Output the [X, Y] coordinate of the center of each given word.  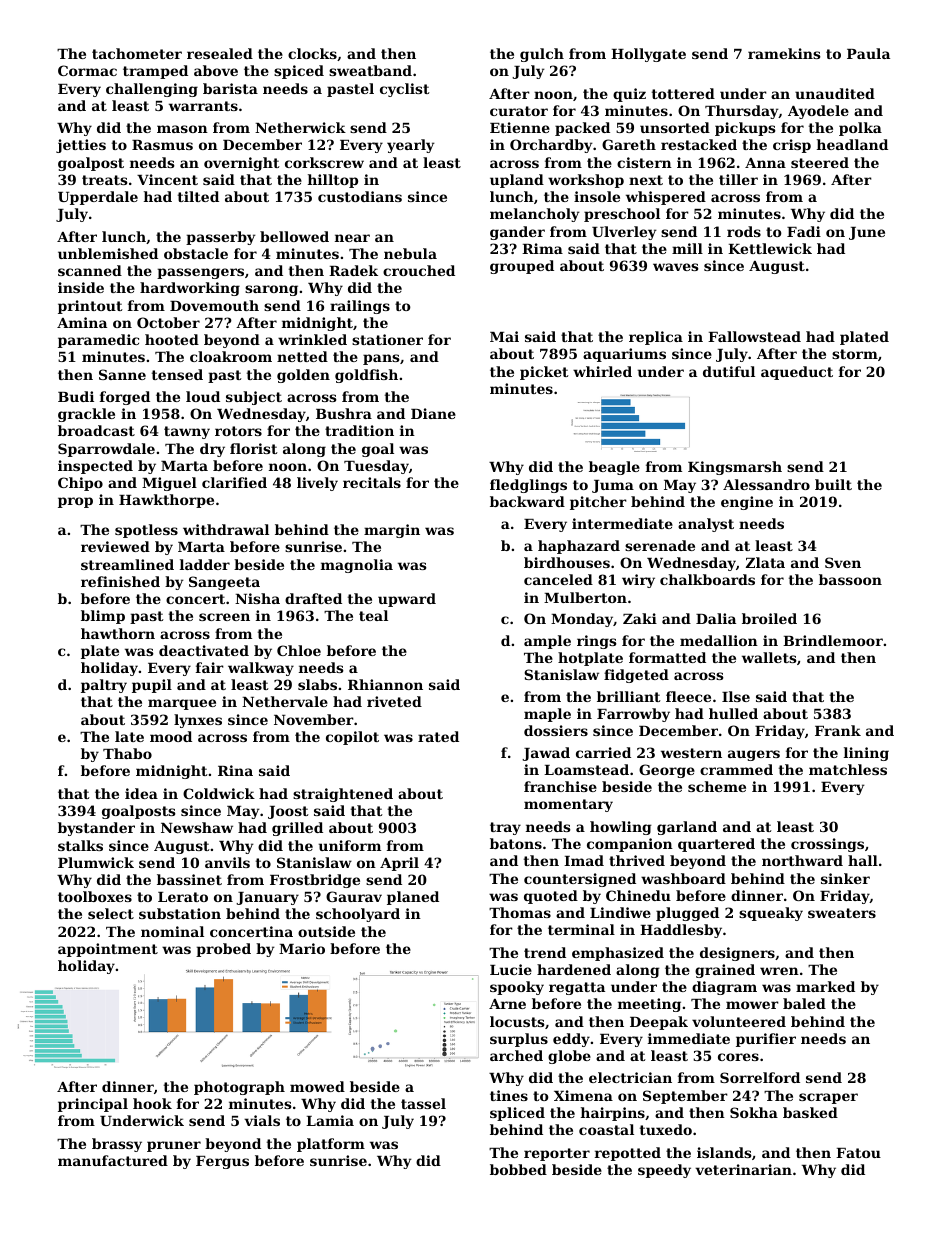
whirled [602, 371]
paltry [104, 686]
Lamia [330, 1120]
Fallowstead [754, 336]
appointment [108, 950]
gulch [542, 55]
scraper [828, 1098]
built [833, 484]
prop [75, 502]
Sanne [122, 374]
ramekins [784, 53]
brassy [117, 1145]
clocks [312, 53]
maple [547, 715]
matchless [848, 769]
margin [392, 531]
